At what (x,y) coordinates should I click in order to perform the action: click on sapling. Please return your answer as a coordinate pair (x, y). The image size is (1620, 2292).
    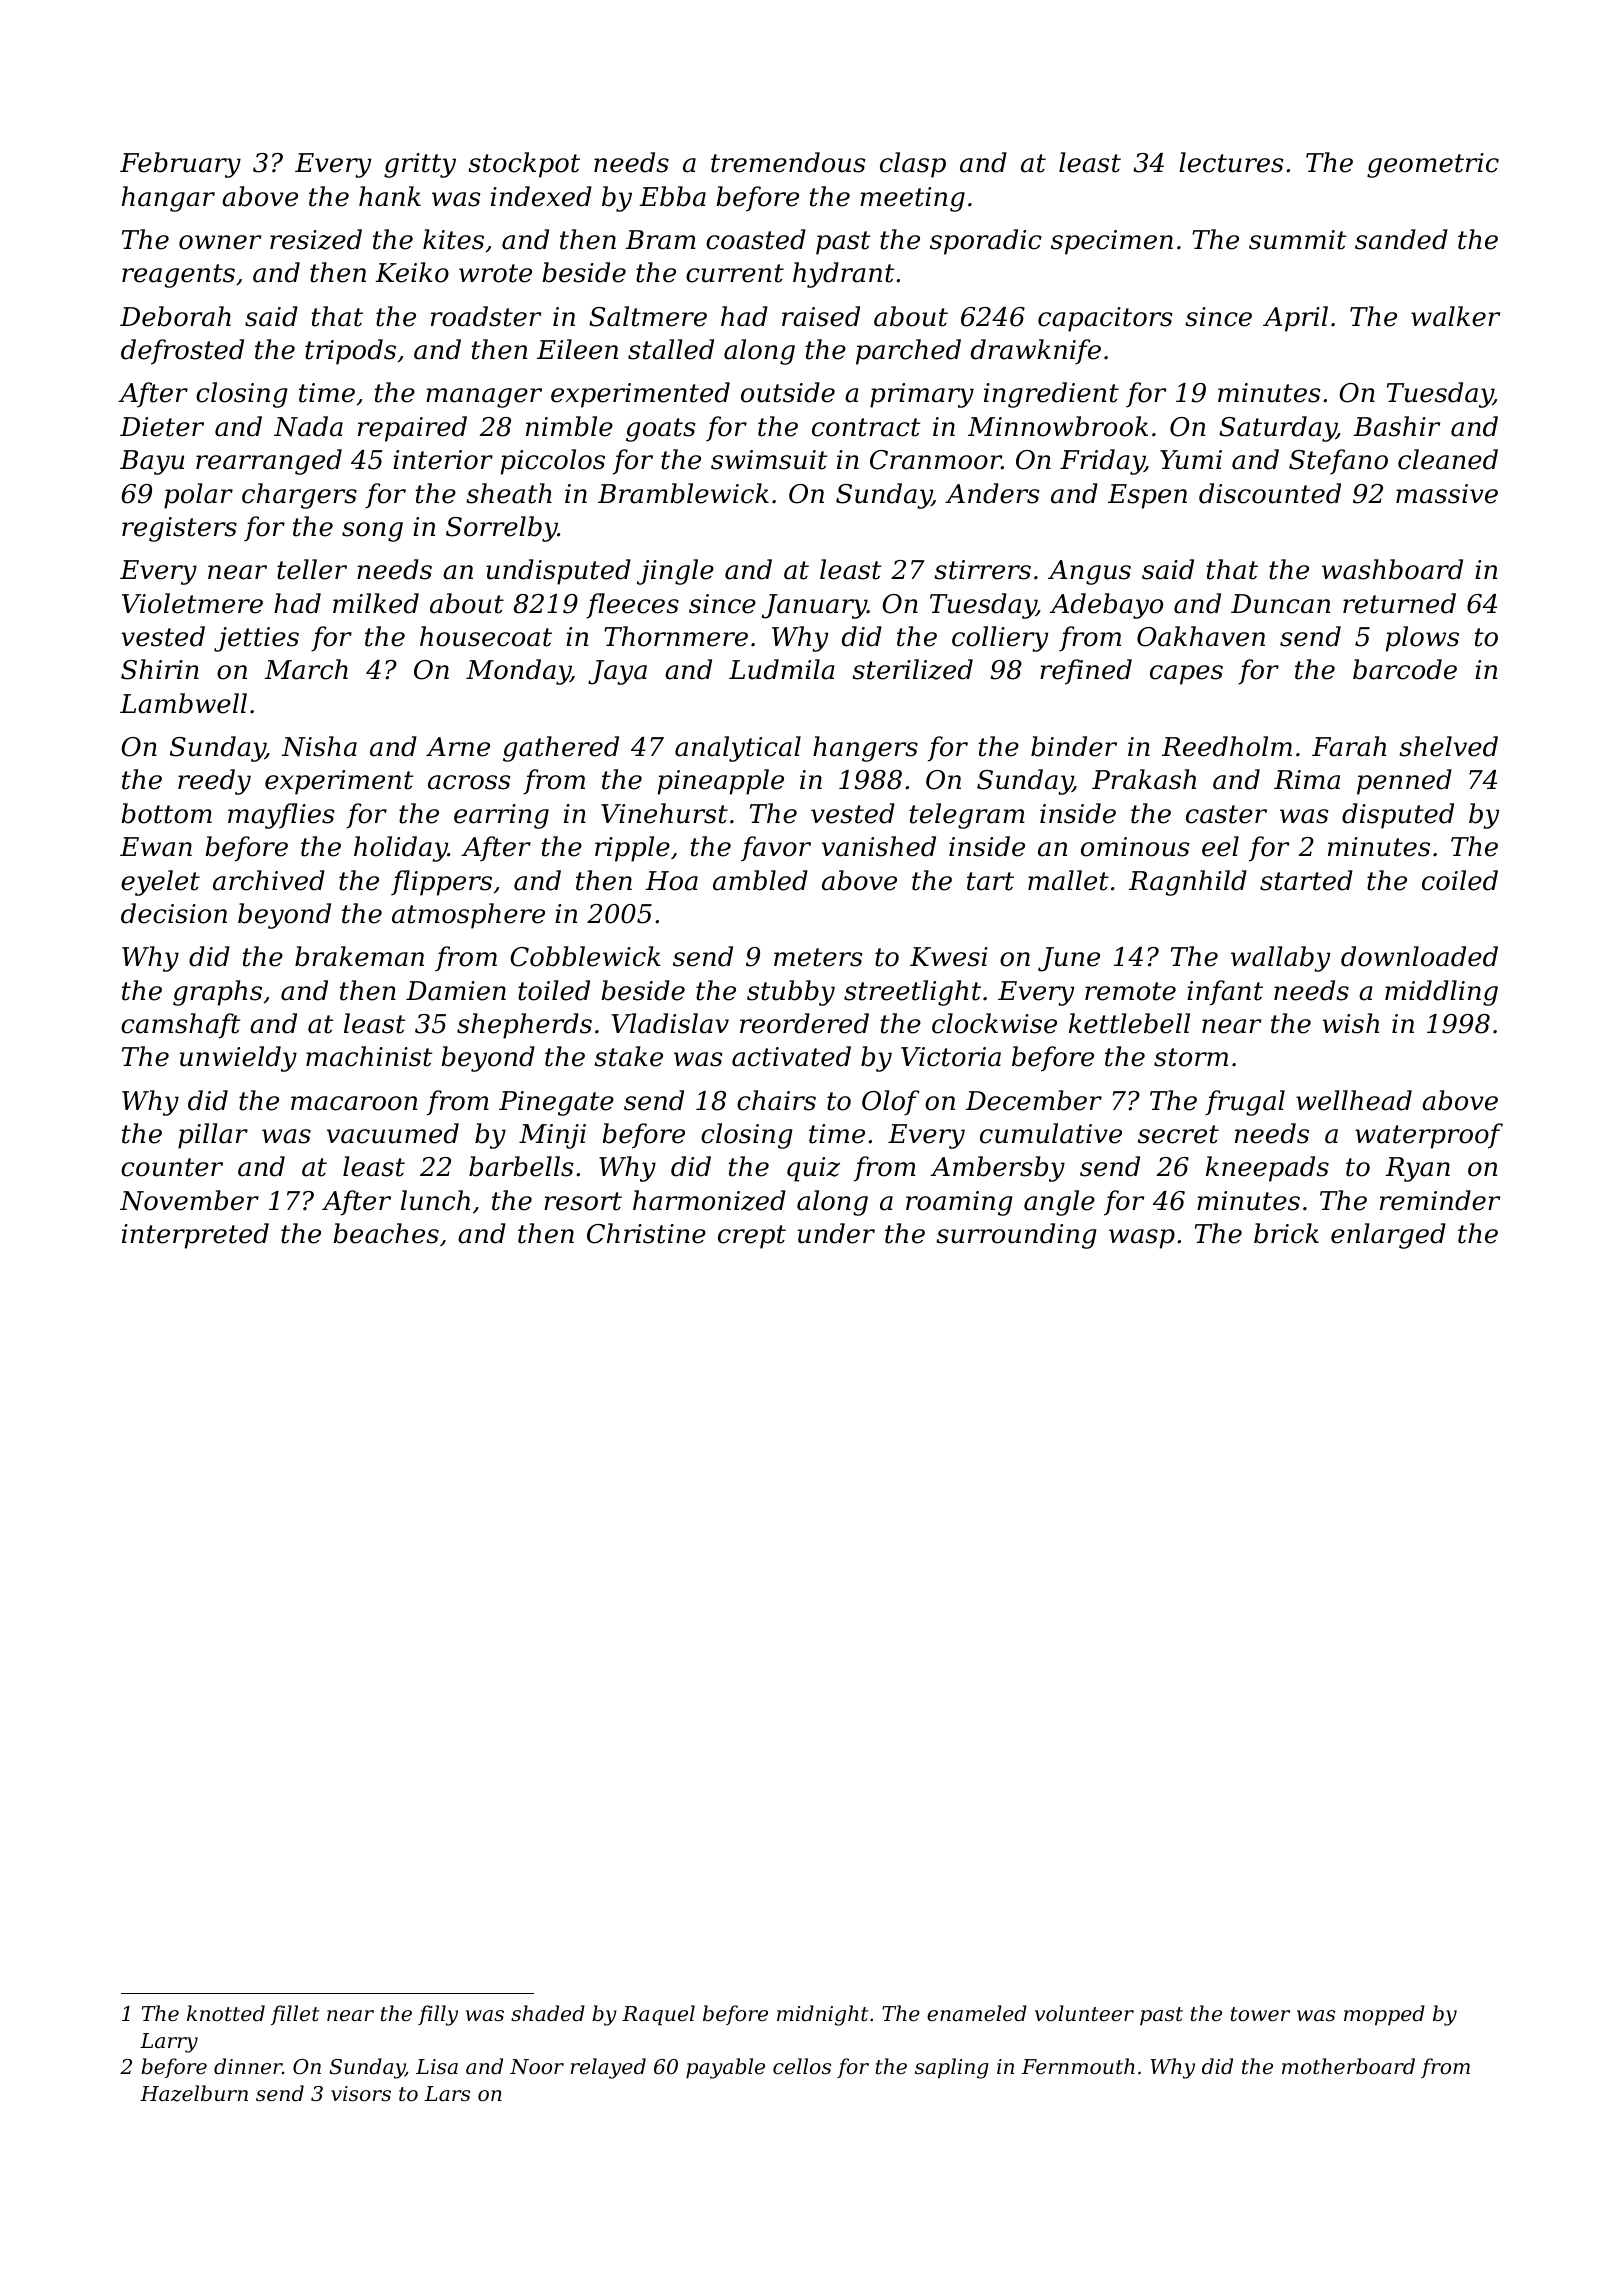
    Looking at the image, I should click on (952, 2068).
